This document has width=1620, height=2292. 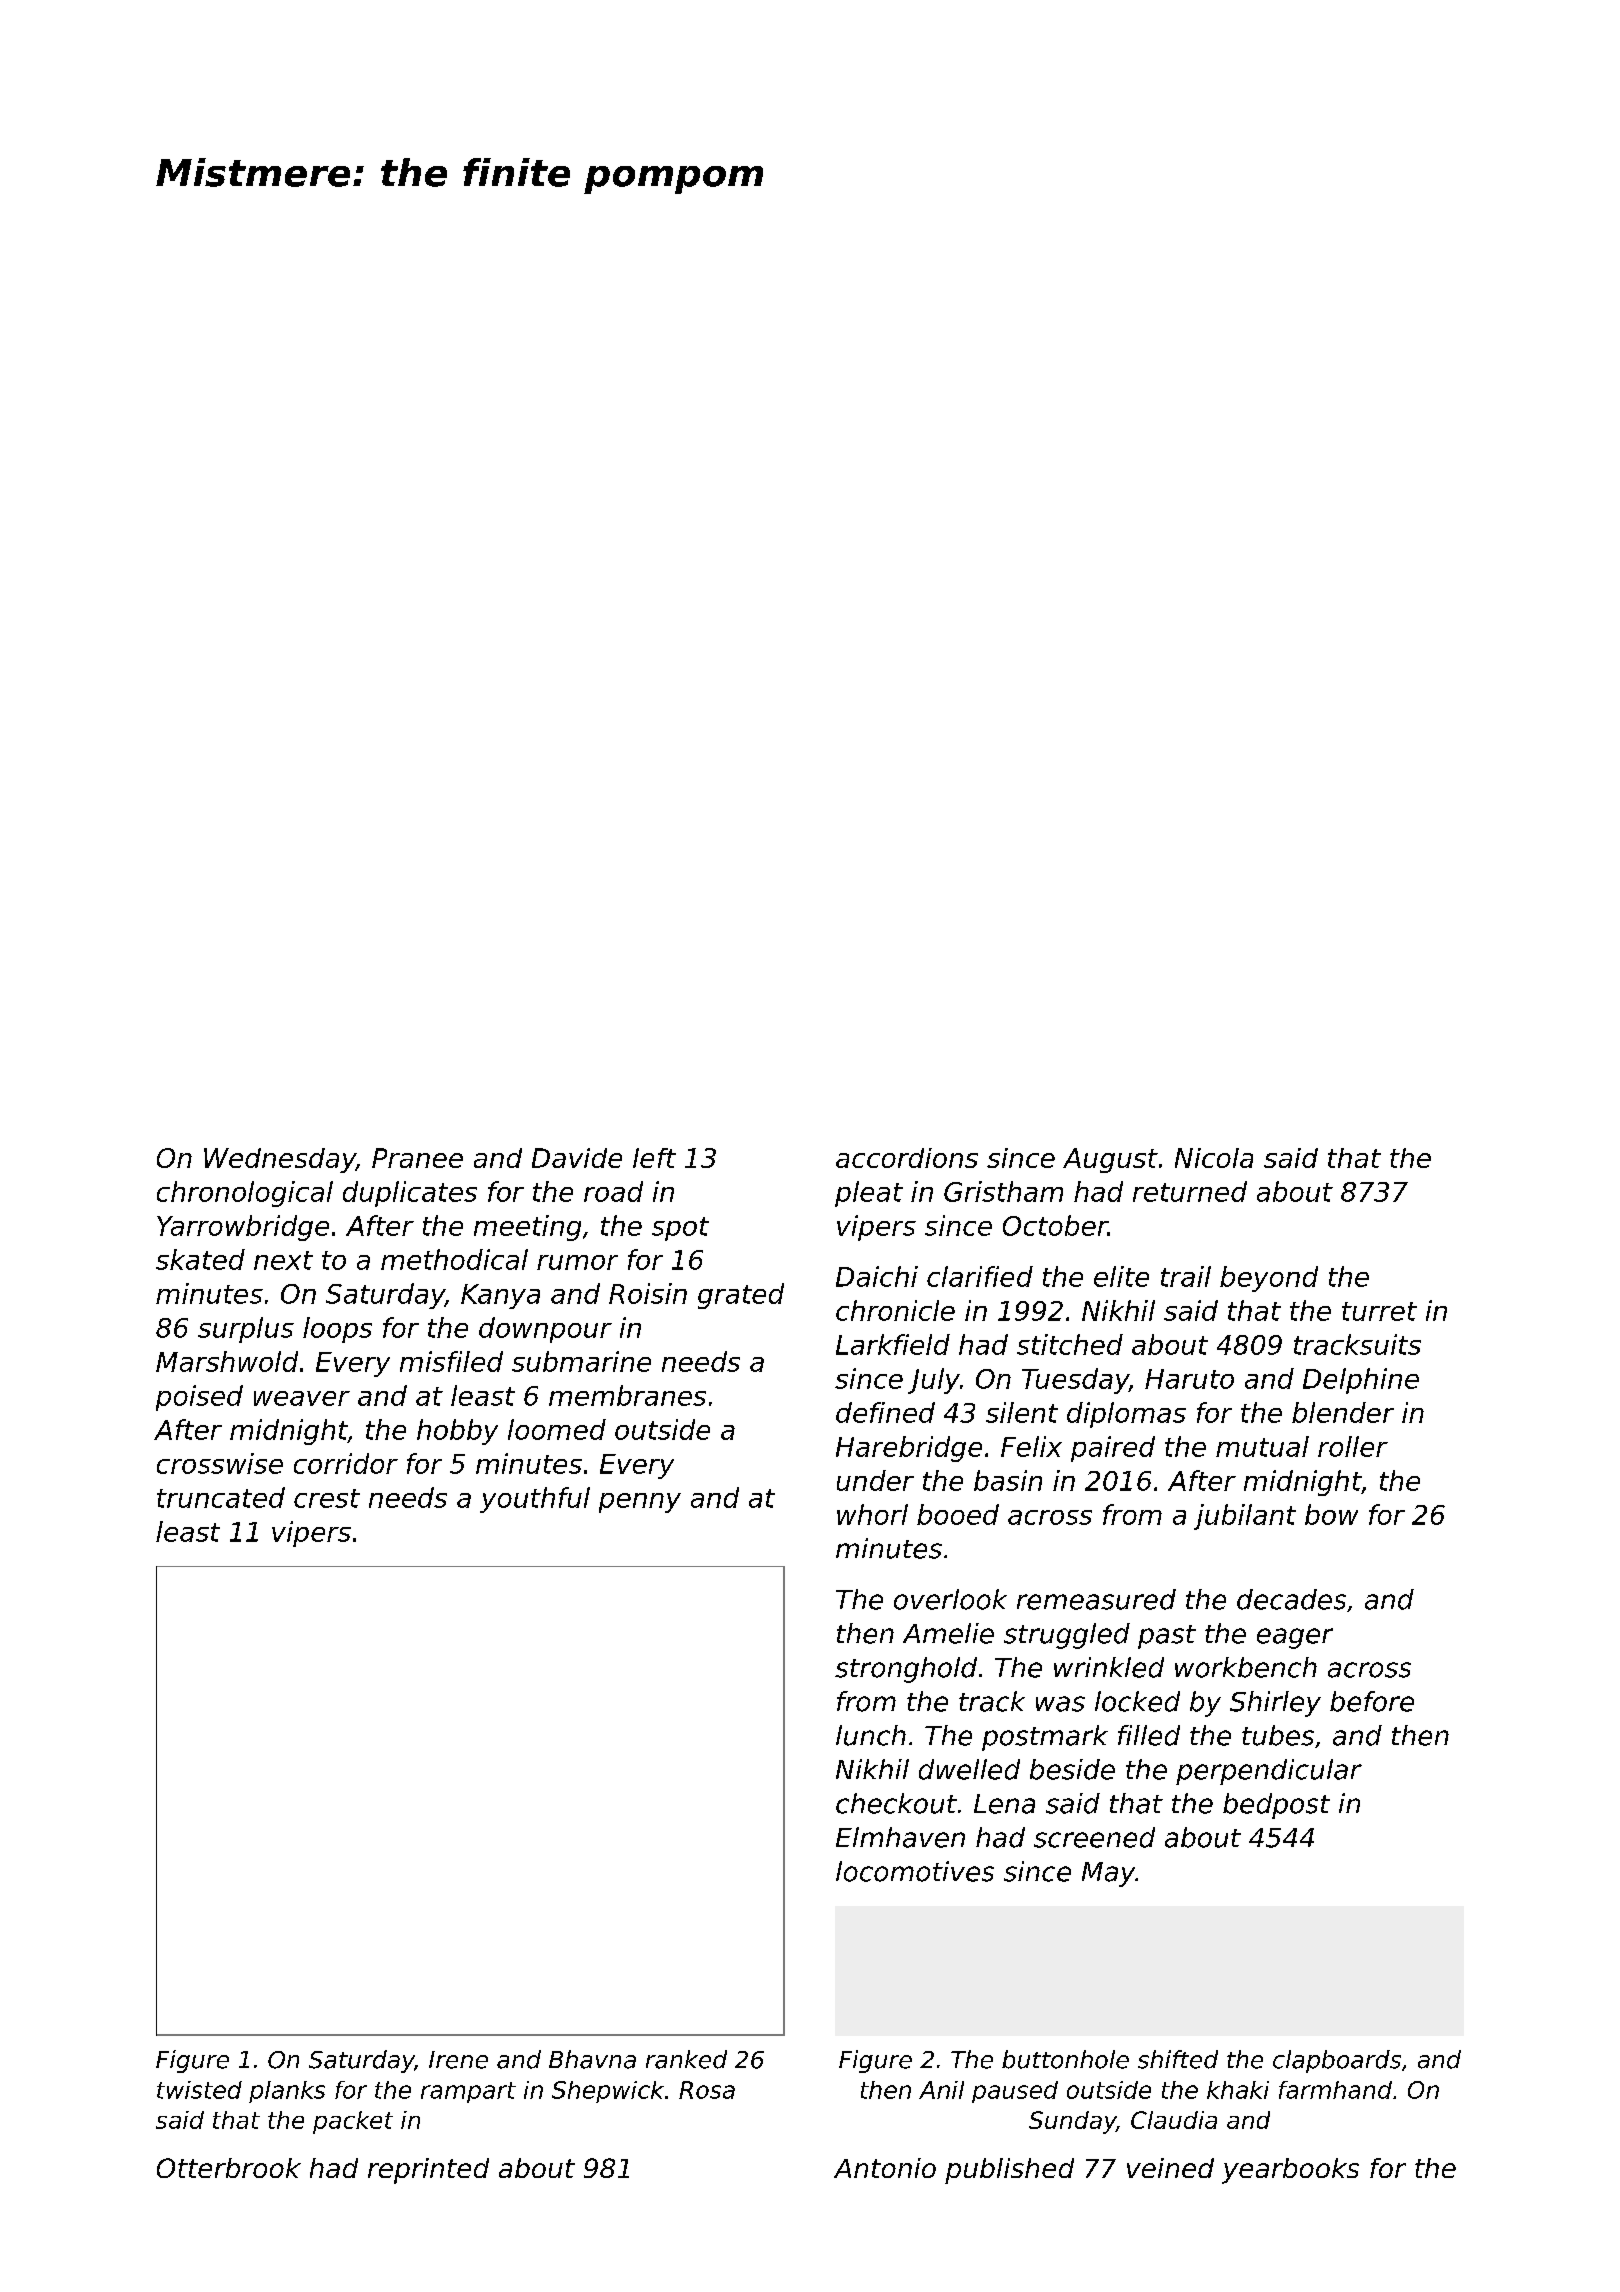 I want to click on penny, so click(x=640, y=1503).
